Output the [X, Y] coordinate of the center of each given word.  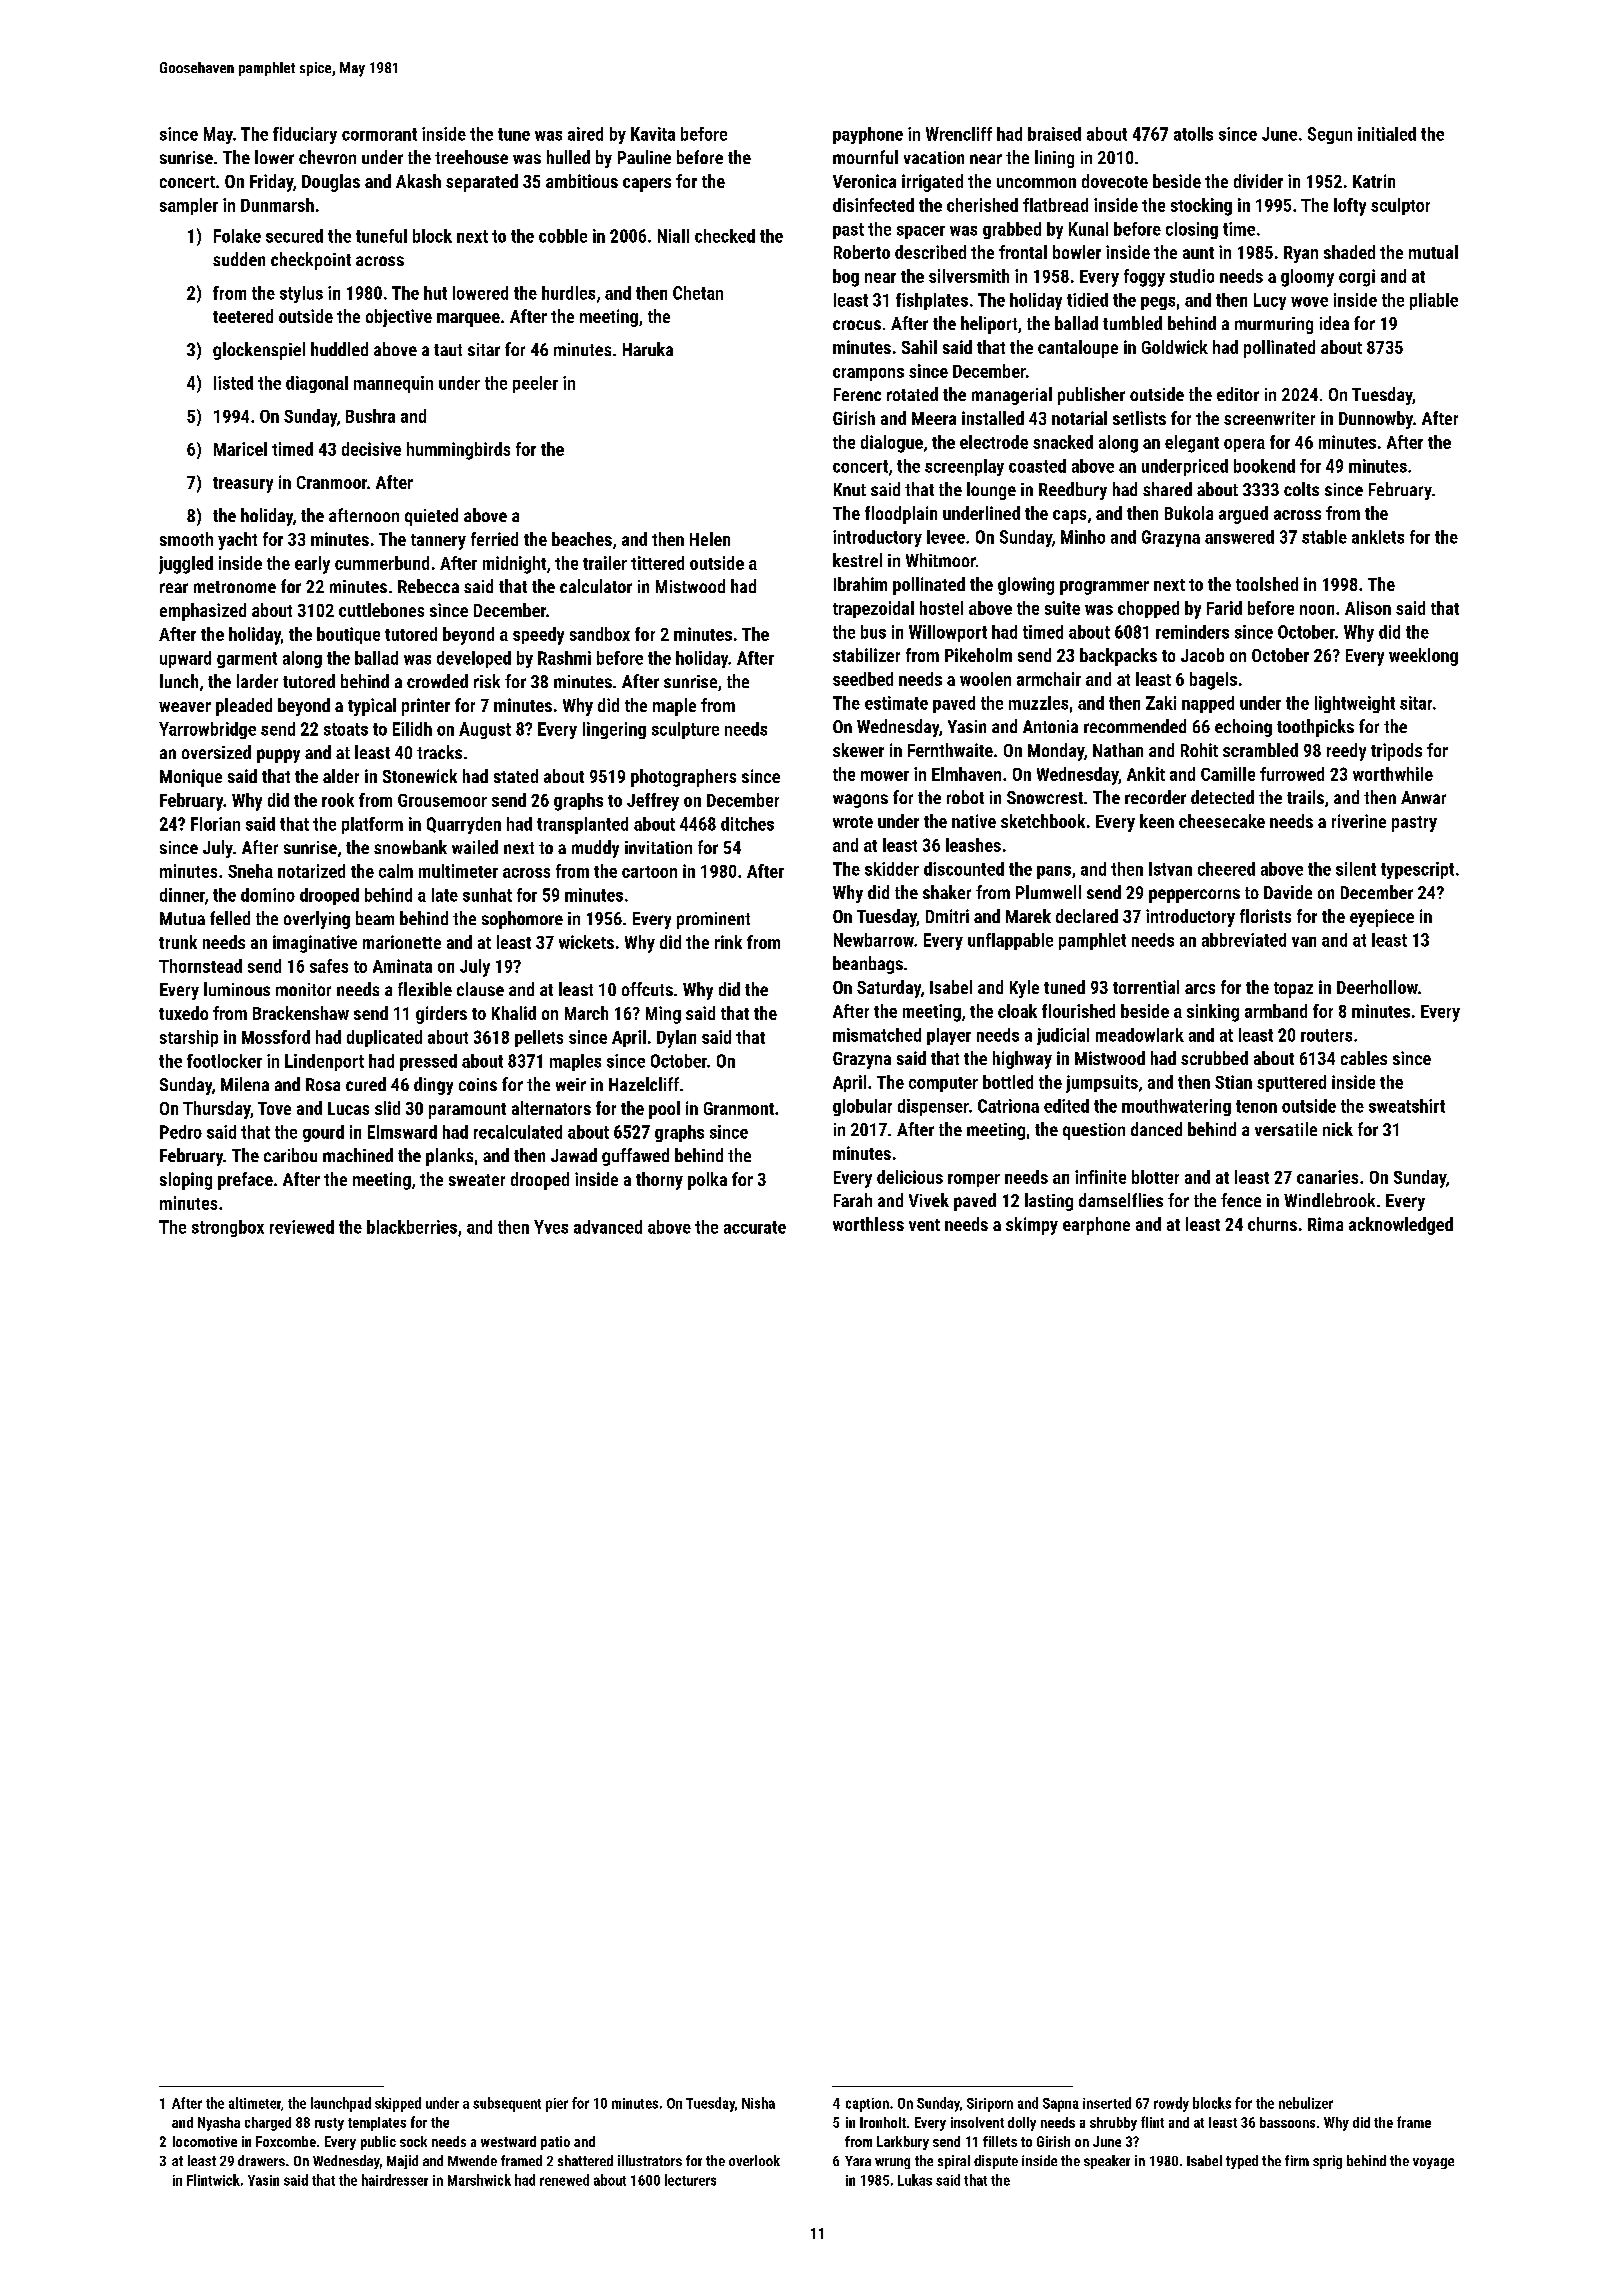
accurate [755, 1227]
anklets [1378, 537]
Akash [418, 181]
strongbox [228, 1228]
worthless [868, 1224]
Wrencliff [959, 134]
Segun [1330, 135]
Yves [551, 1227]
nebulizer [1306, 2103]
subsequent [507, 2104]
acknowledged [1401, 1226]
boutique [348, 635]
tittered [657, 563]
